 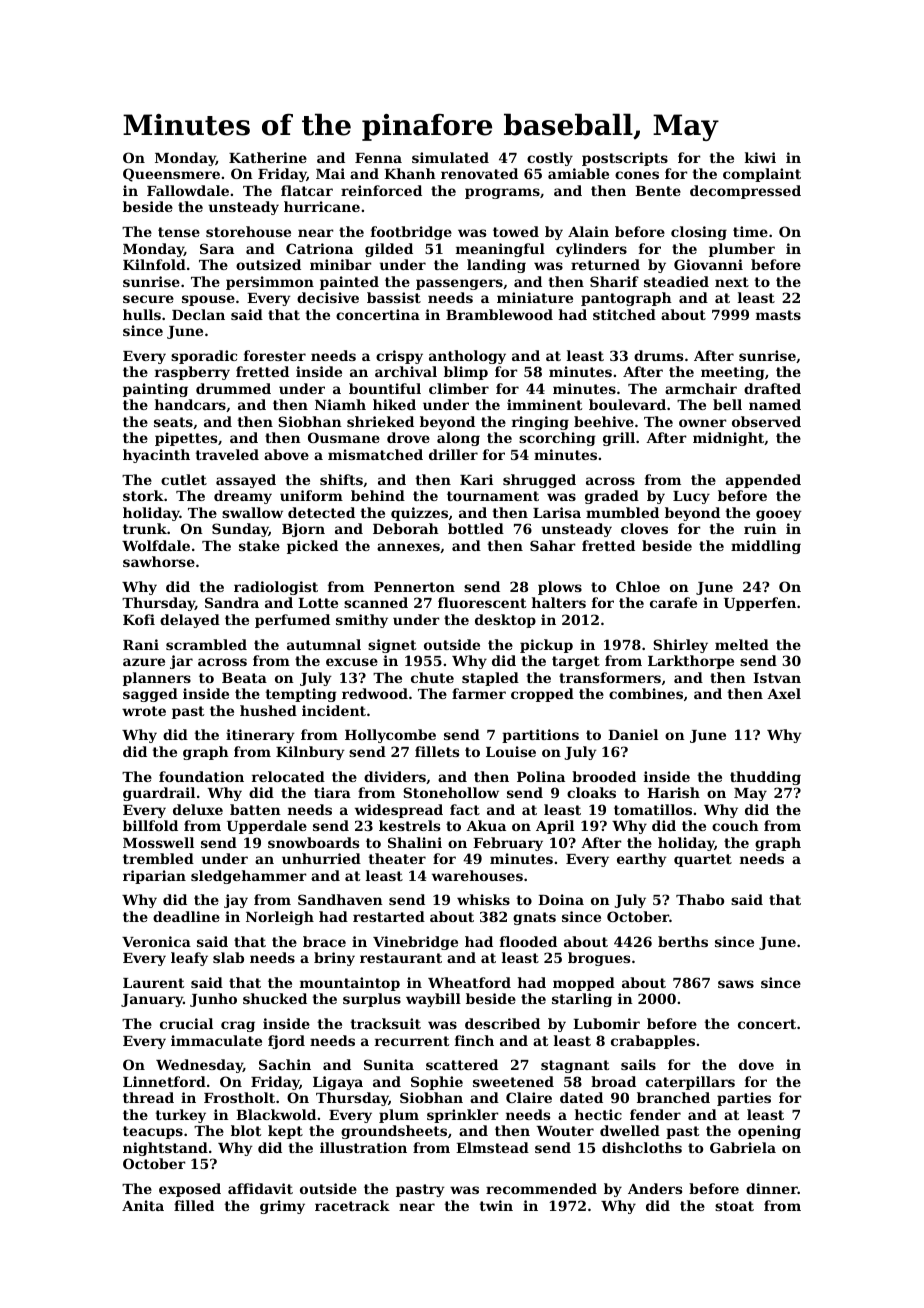 I want to click on twin, so click(x=496, y=1205).
